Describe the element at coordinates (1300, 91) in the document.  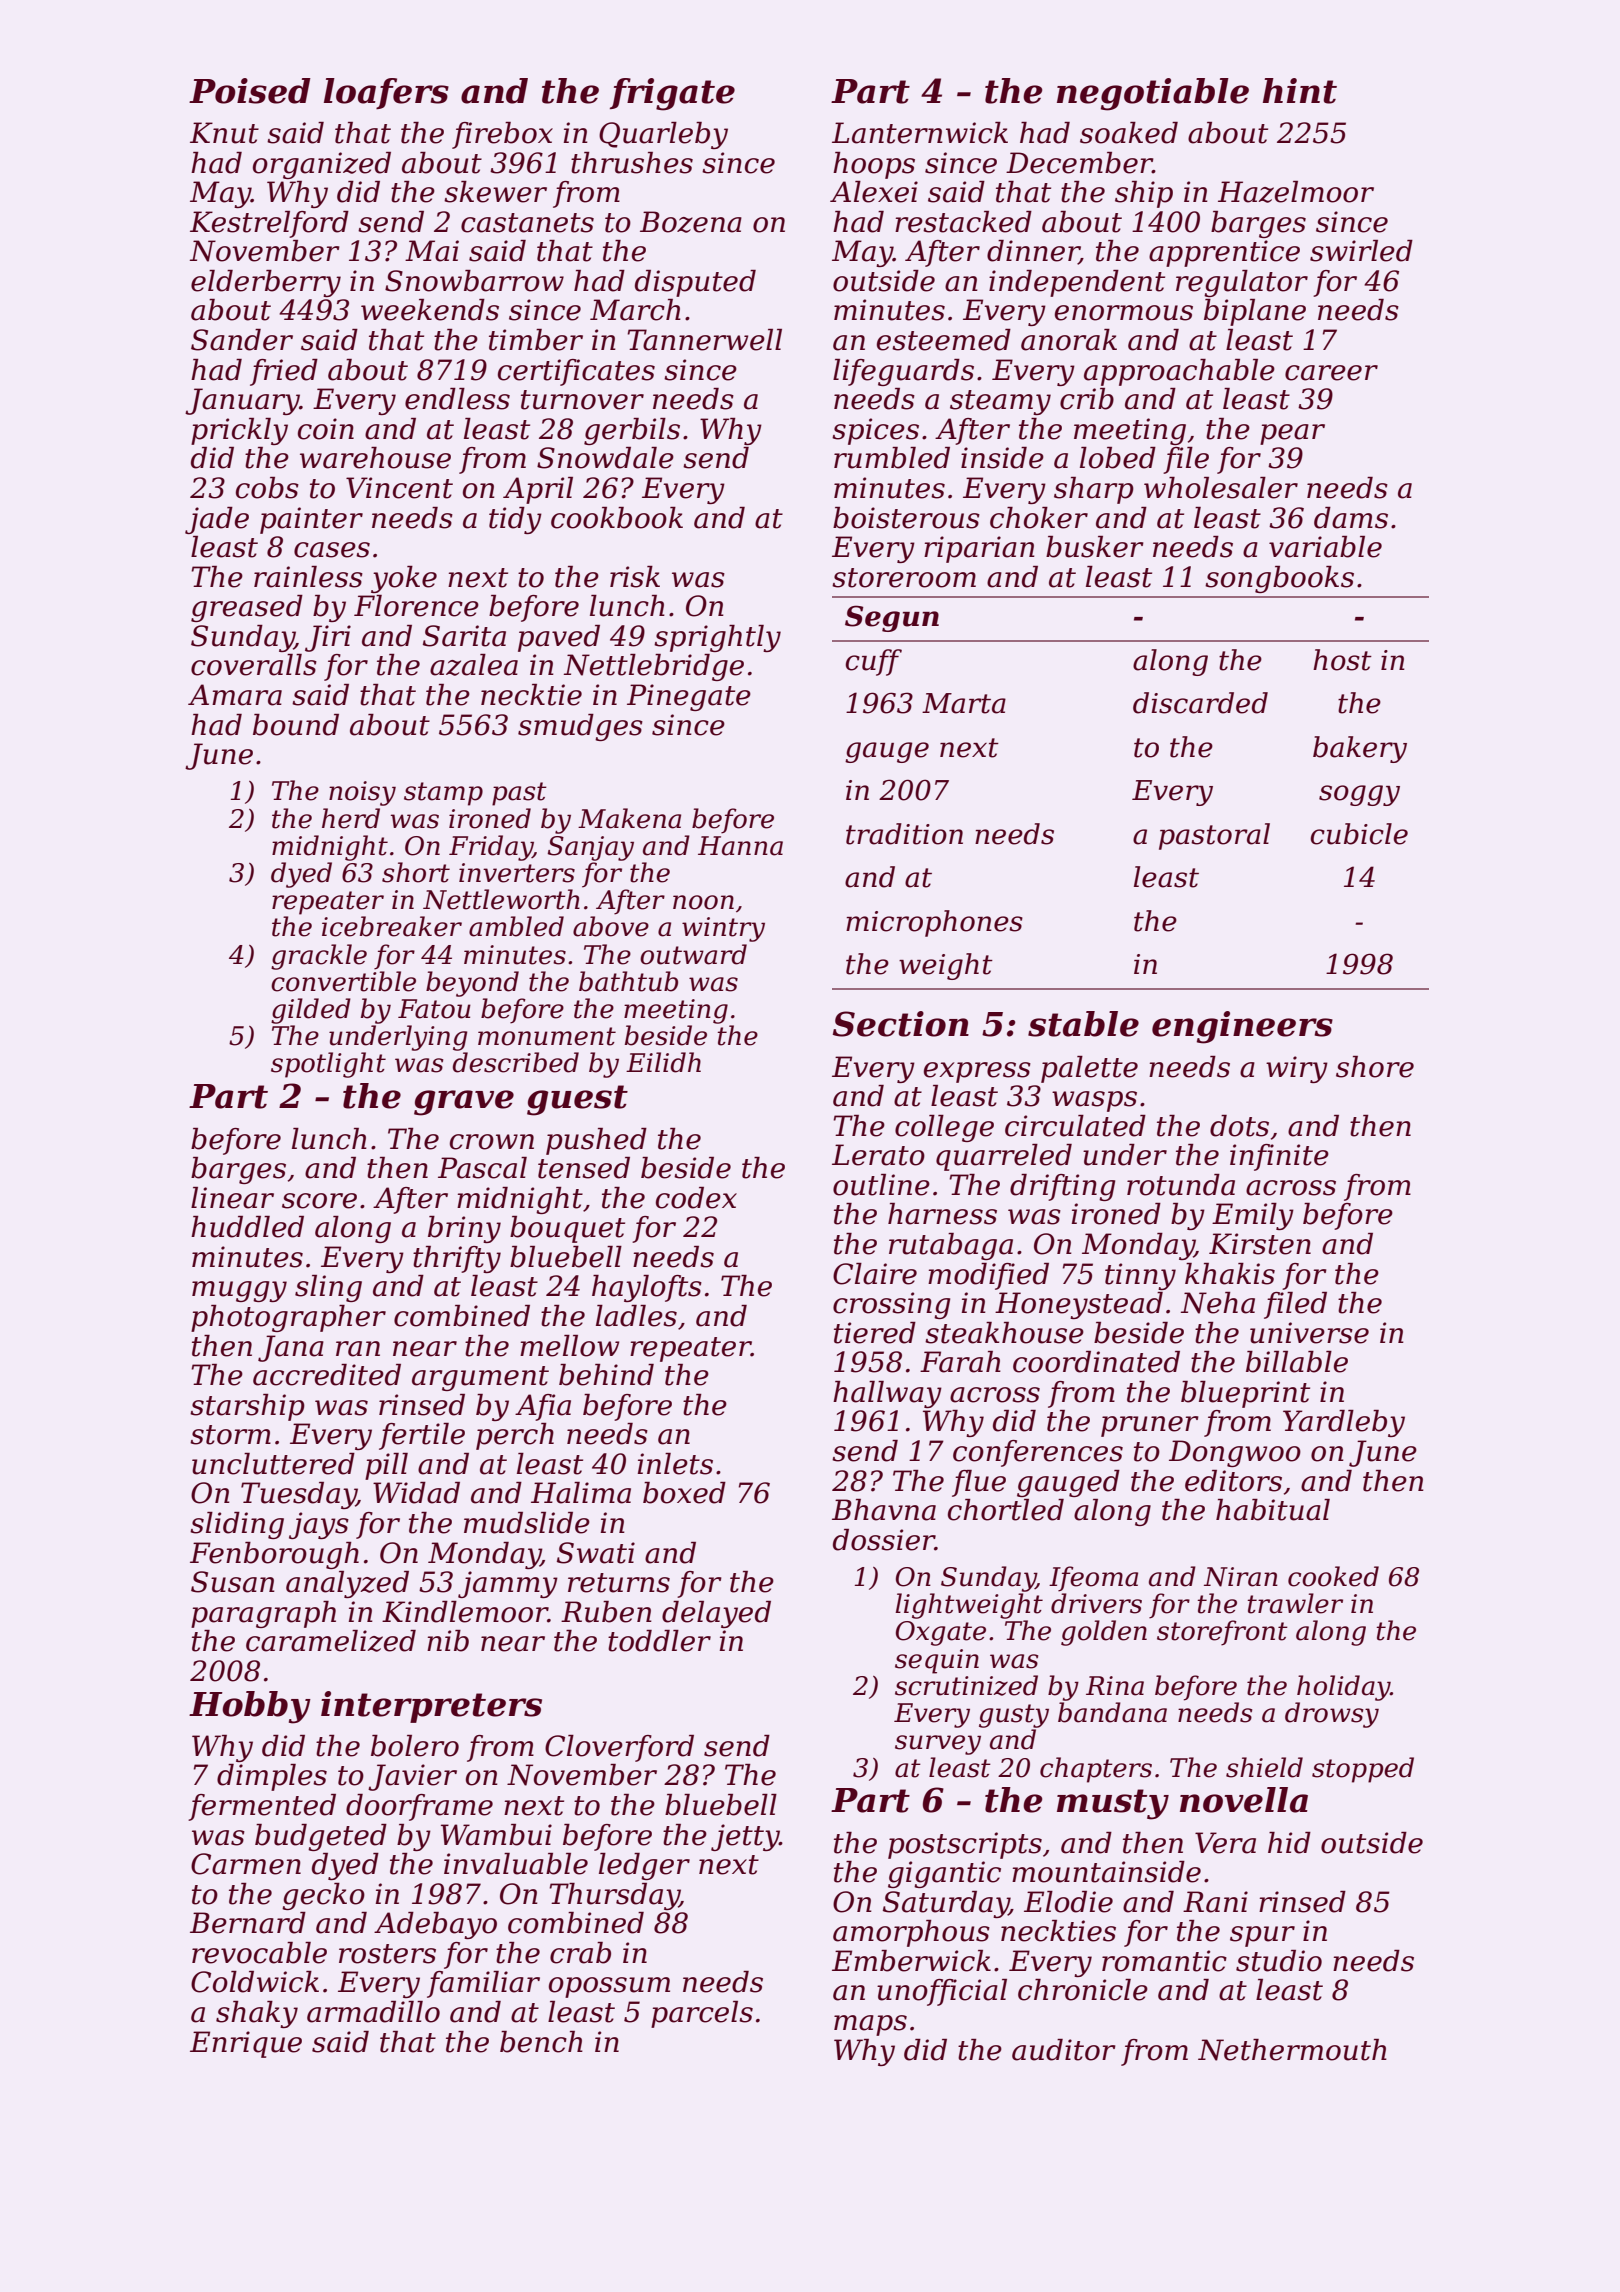
I see `hint` at that location.
